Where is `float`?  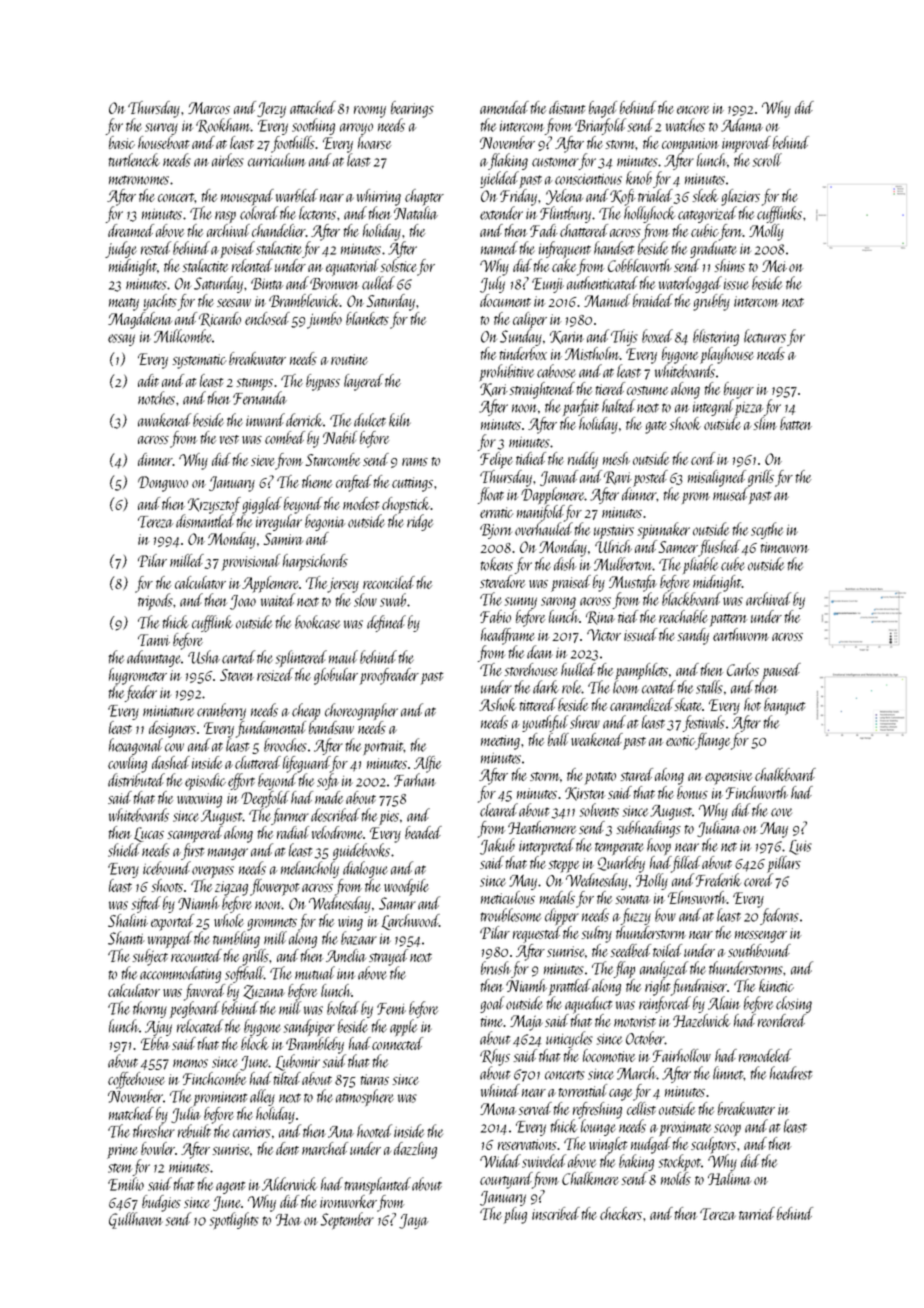
float is located at coordinates (490, 495).
